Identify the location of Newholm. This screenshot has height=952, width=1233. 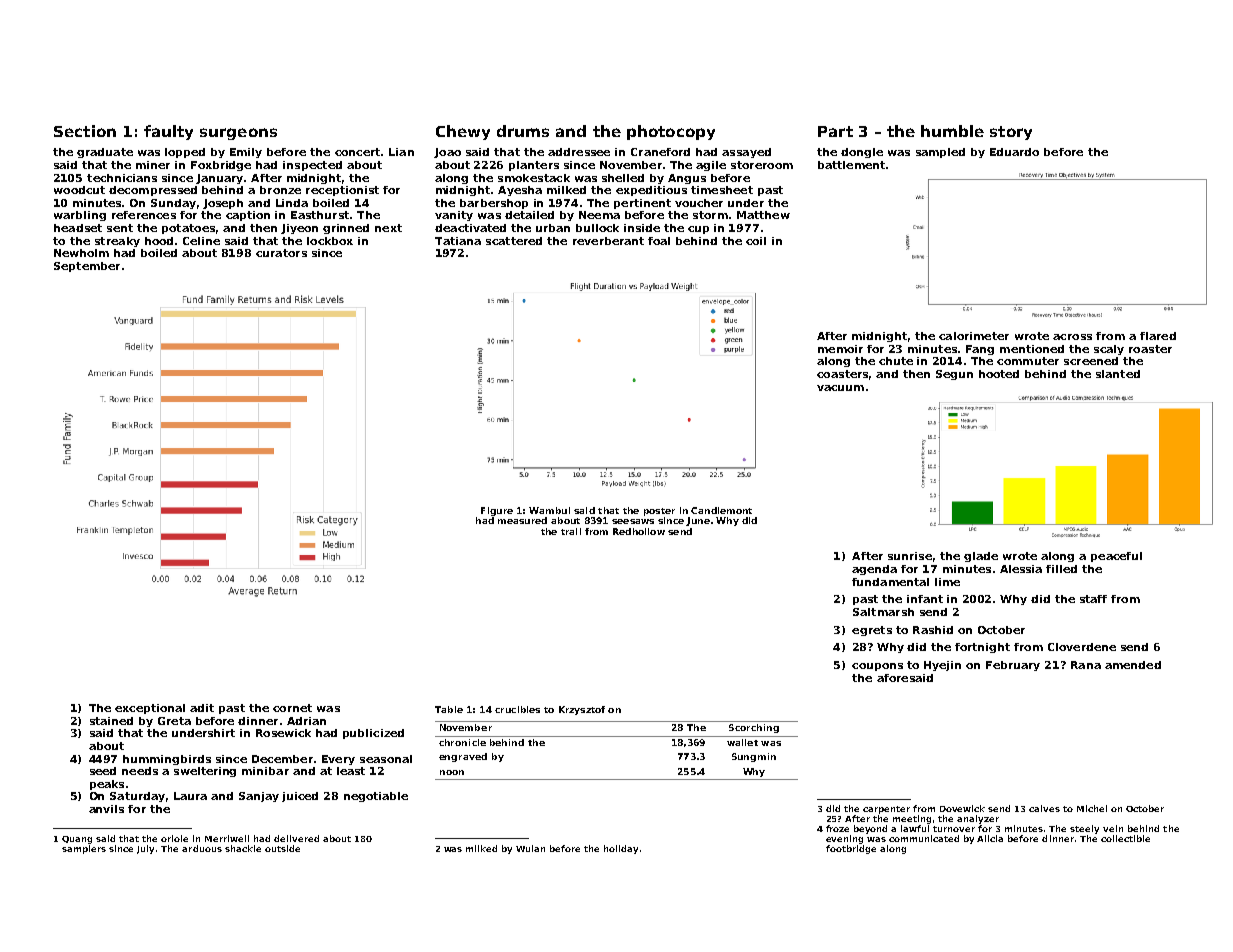
(81, 253).
